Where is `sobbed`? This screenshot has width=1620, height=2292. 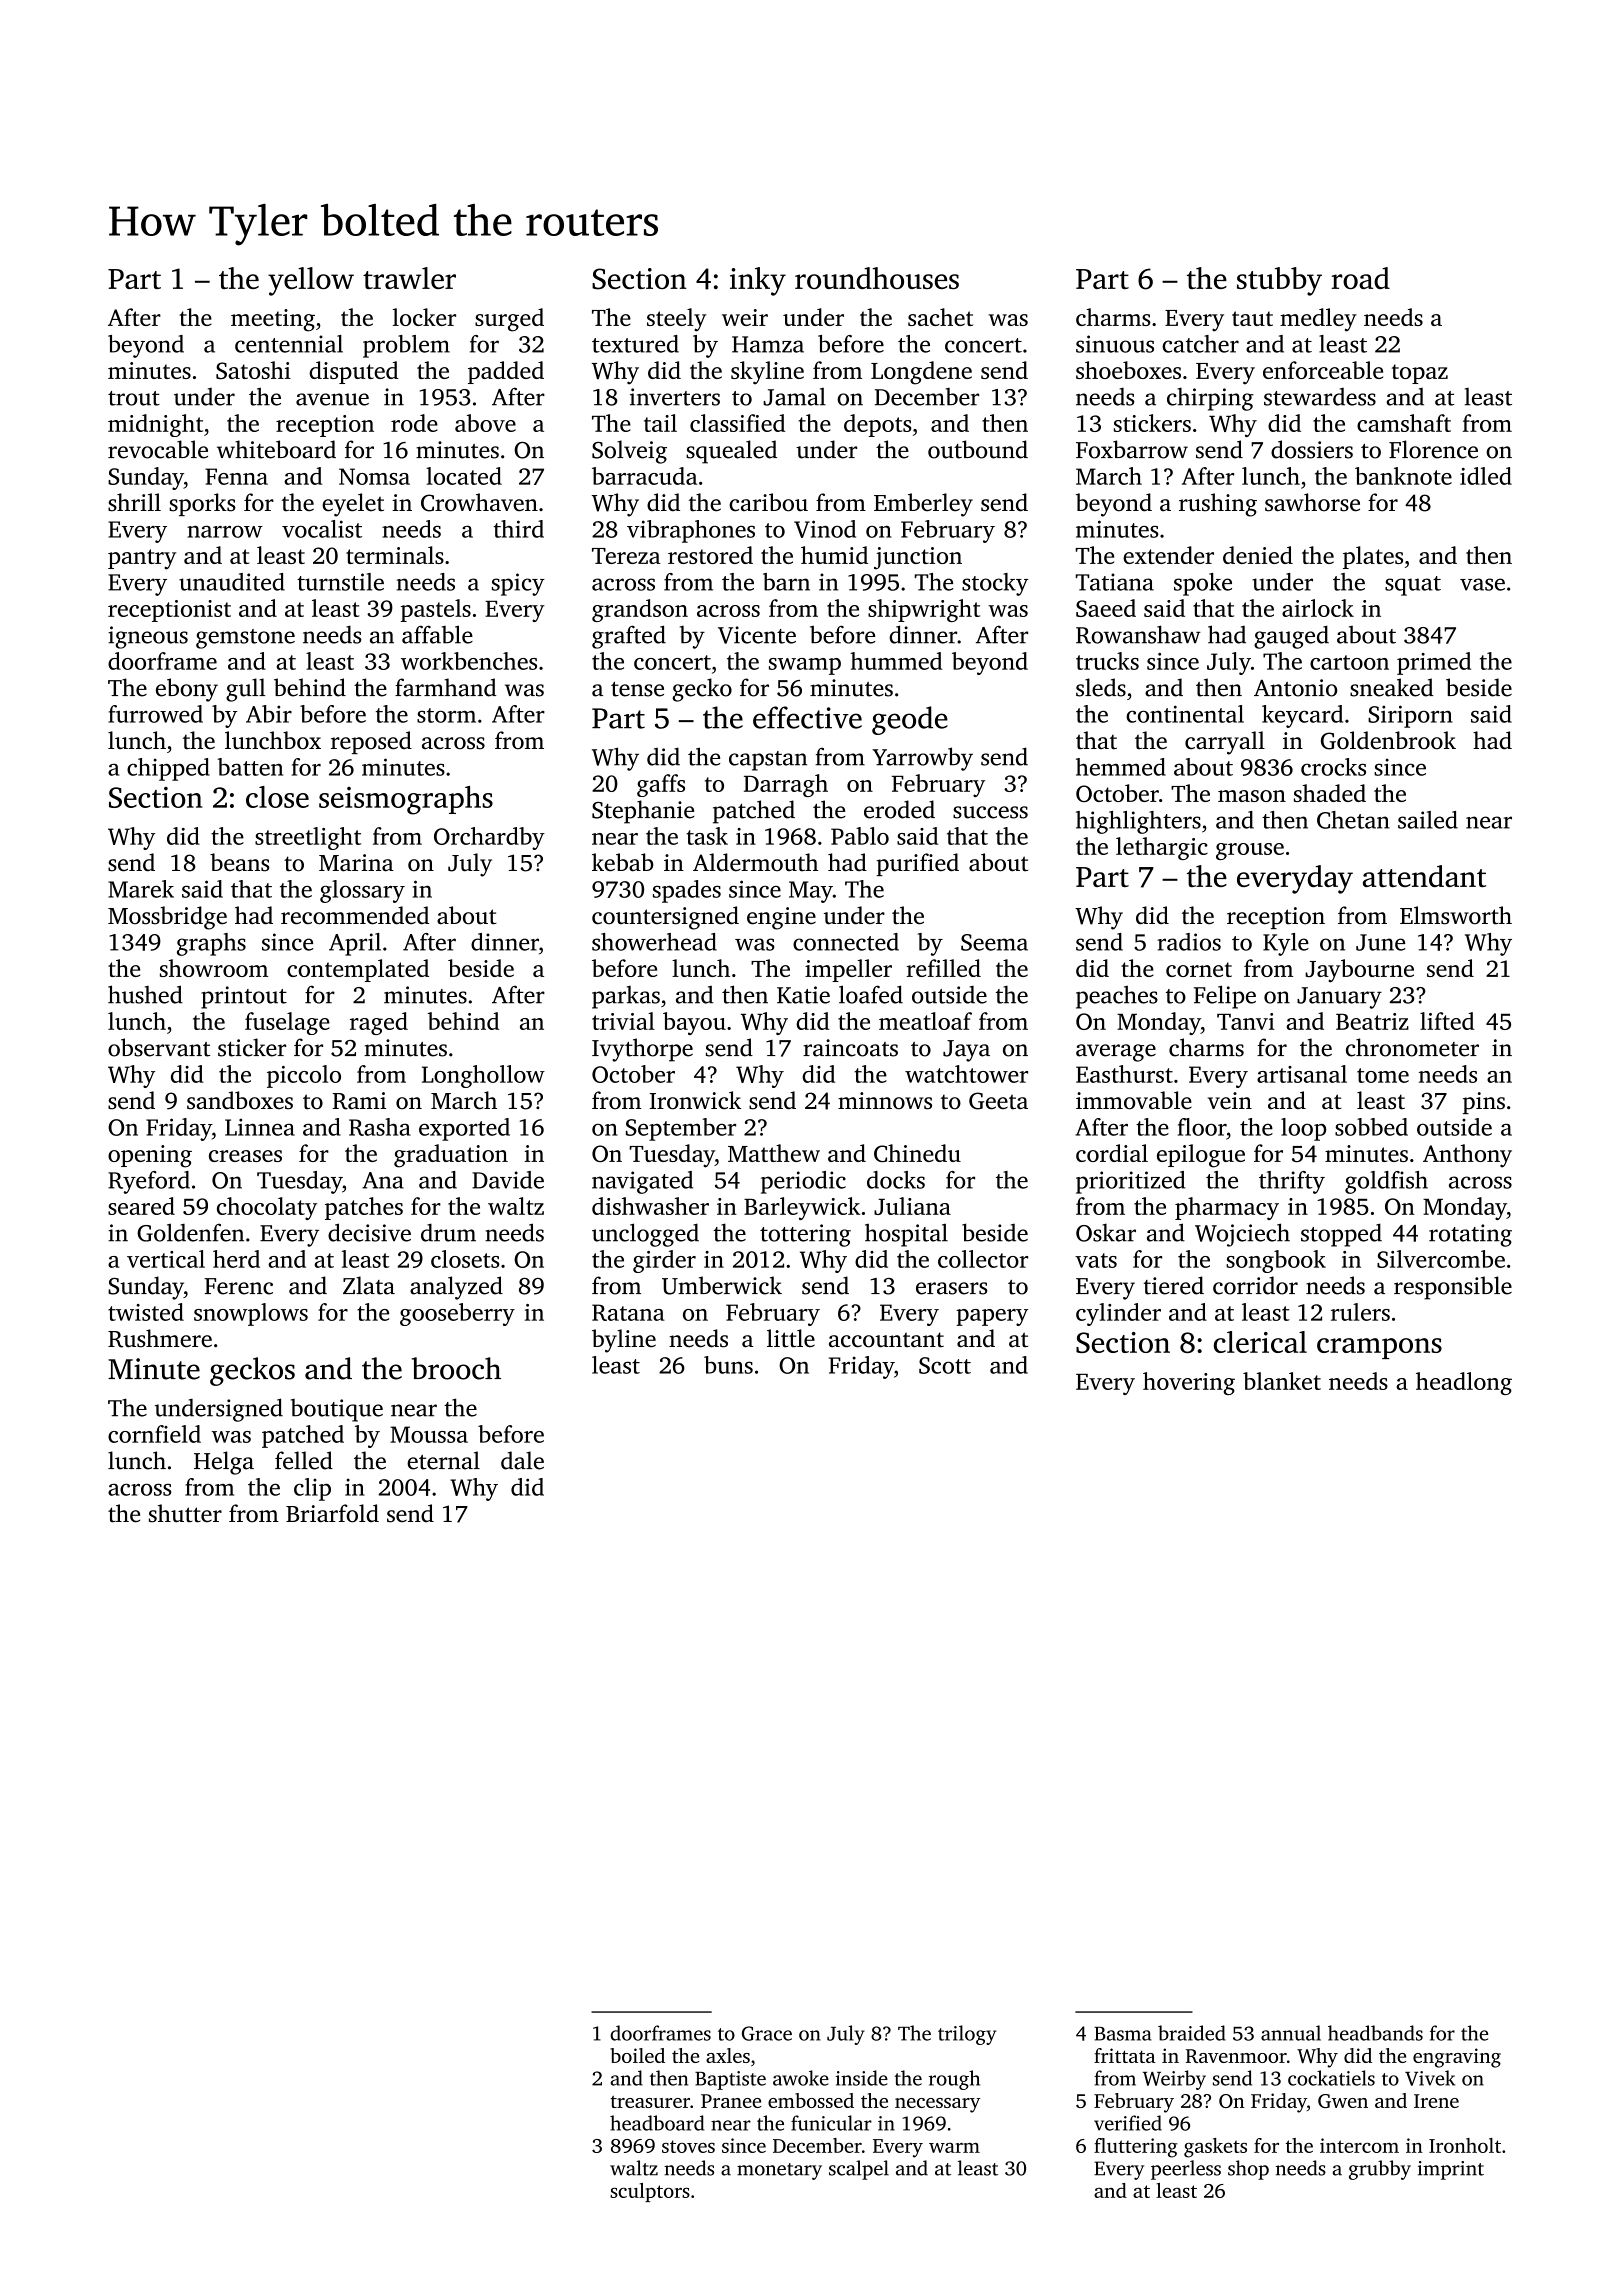 sobbed is located at coordinates (1371, 1127).
